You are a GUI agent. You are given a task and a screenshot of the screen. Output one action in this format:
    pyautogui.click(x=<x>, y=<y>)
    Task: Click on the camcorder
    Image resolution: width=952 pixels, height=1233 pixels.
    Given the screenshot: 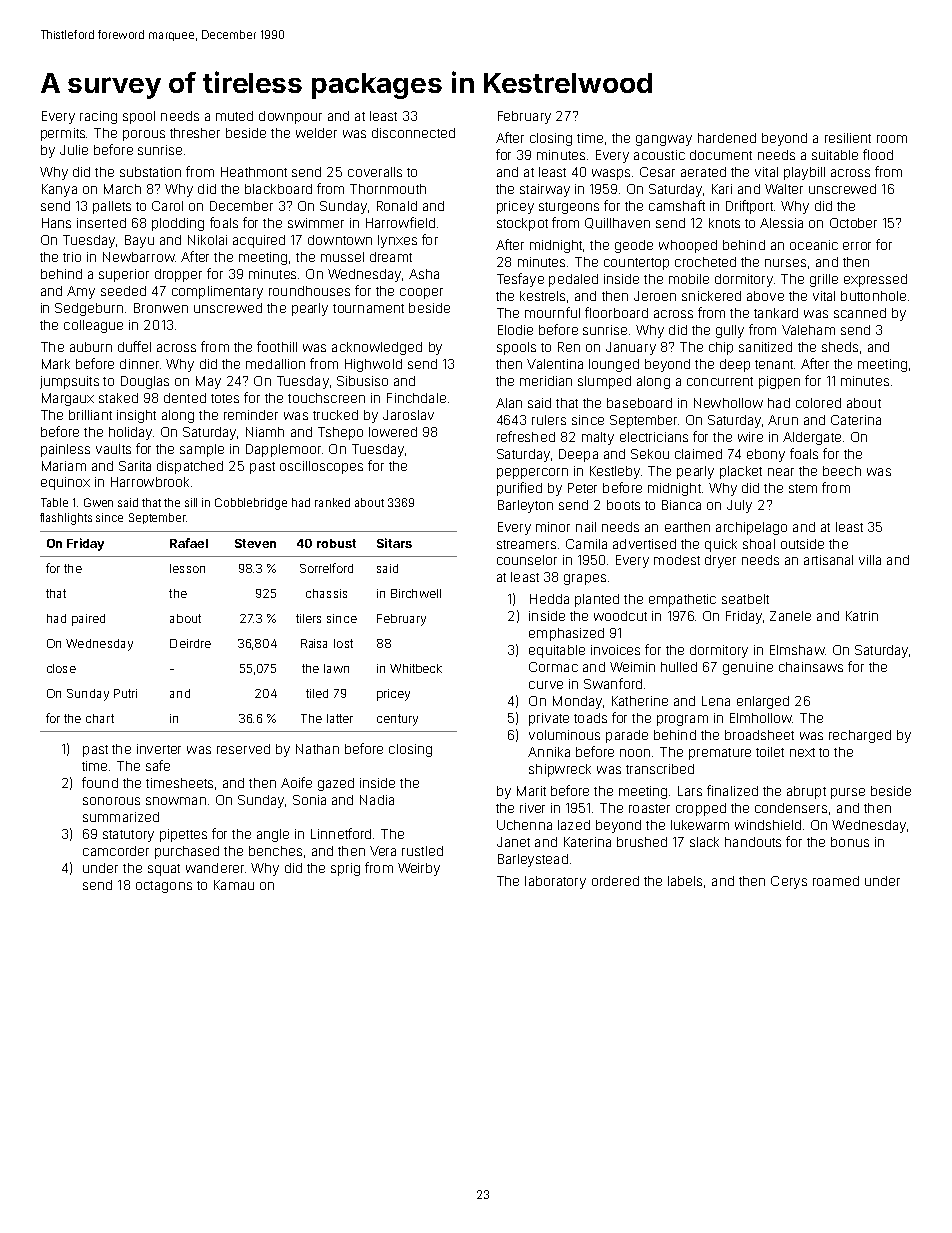 What is the action you would take?
    pyautogui.click(x=116, y=851)
